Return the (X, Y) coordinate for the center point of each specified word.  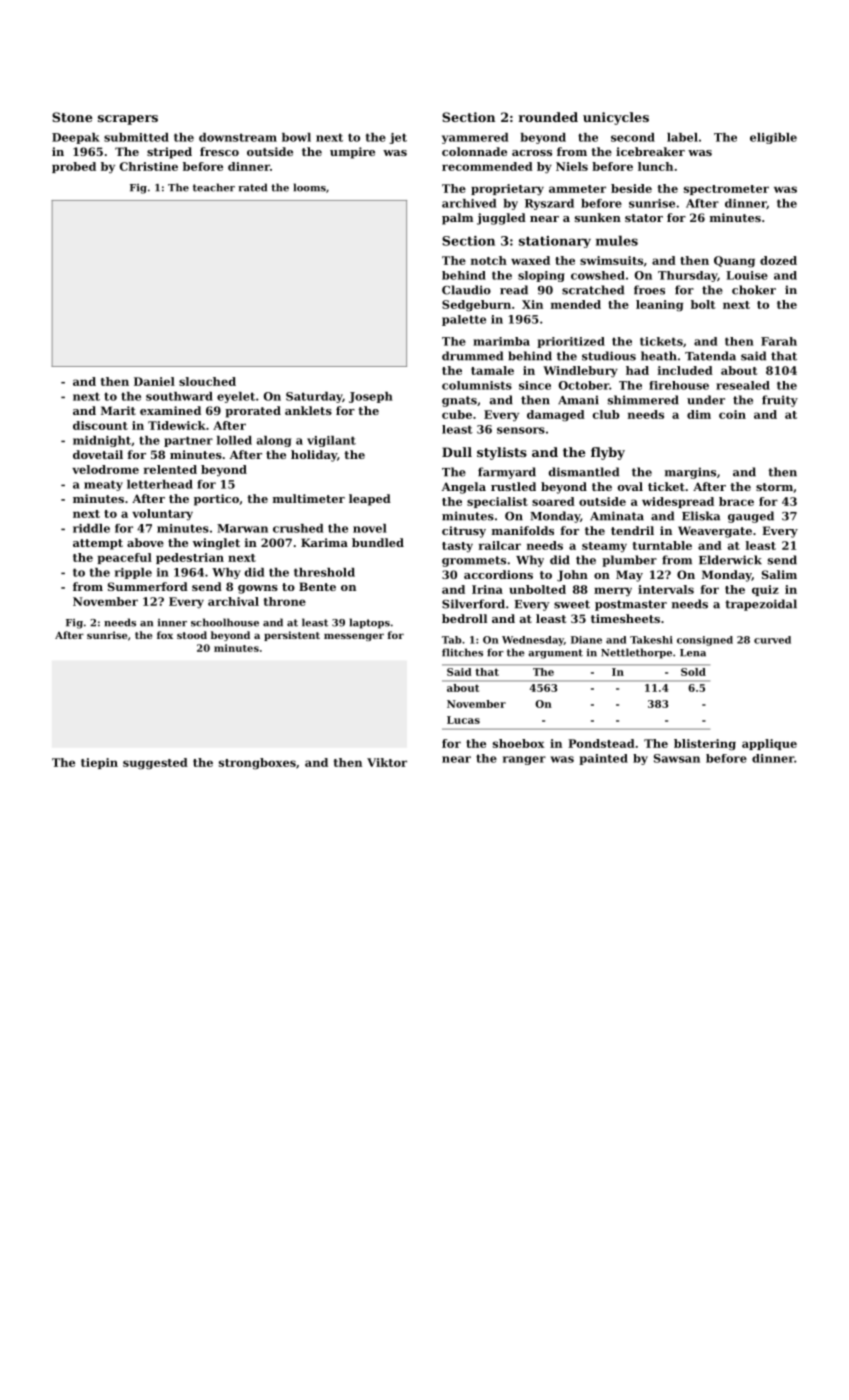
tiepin (99, 763)
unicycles (616, 118)
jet (398, 138)
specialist (497, 502)
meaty (103, 485)
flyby (608, 453)
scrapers (128, 120)
